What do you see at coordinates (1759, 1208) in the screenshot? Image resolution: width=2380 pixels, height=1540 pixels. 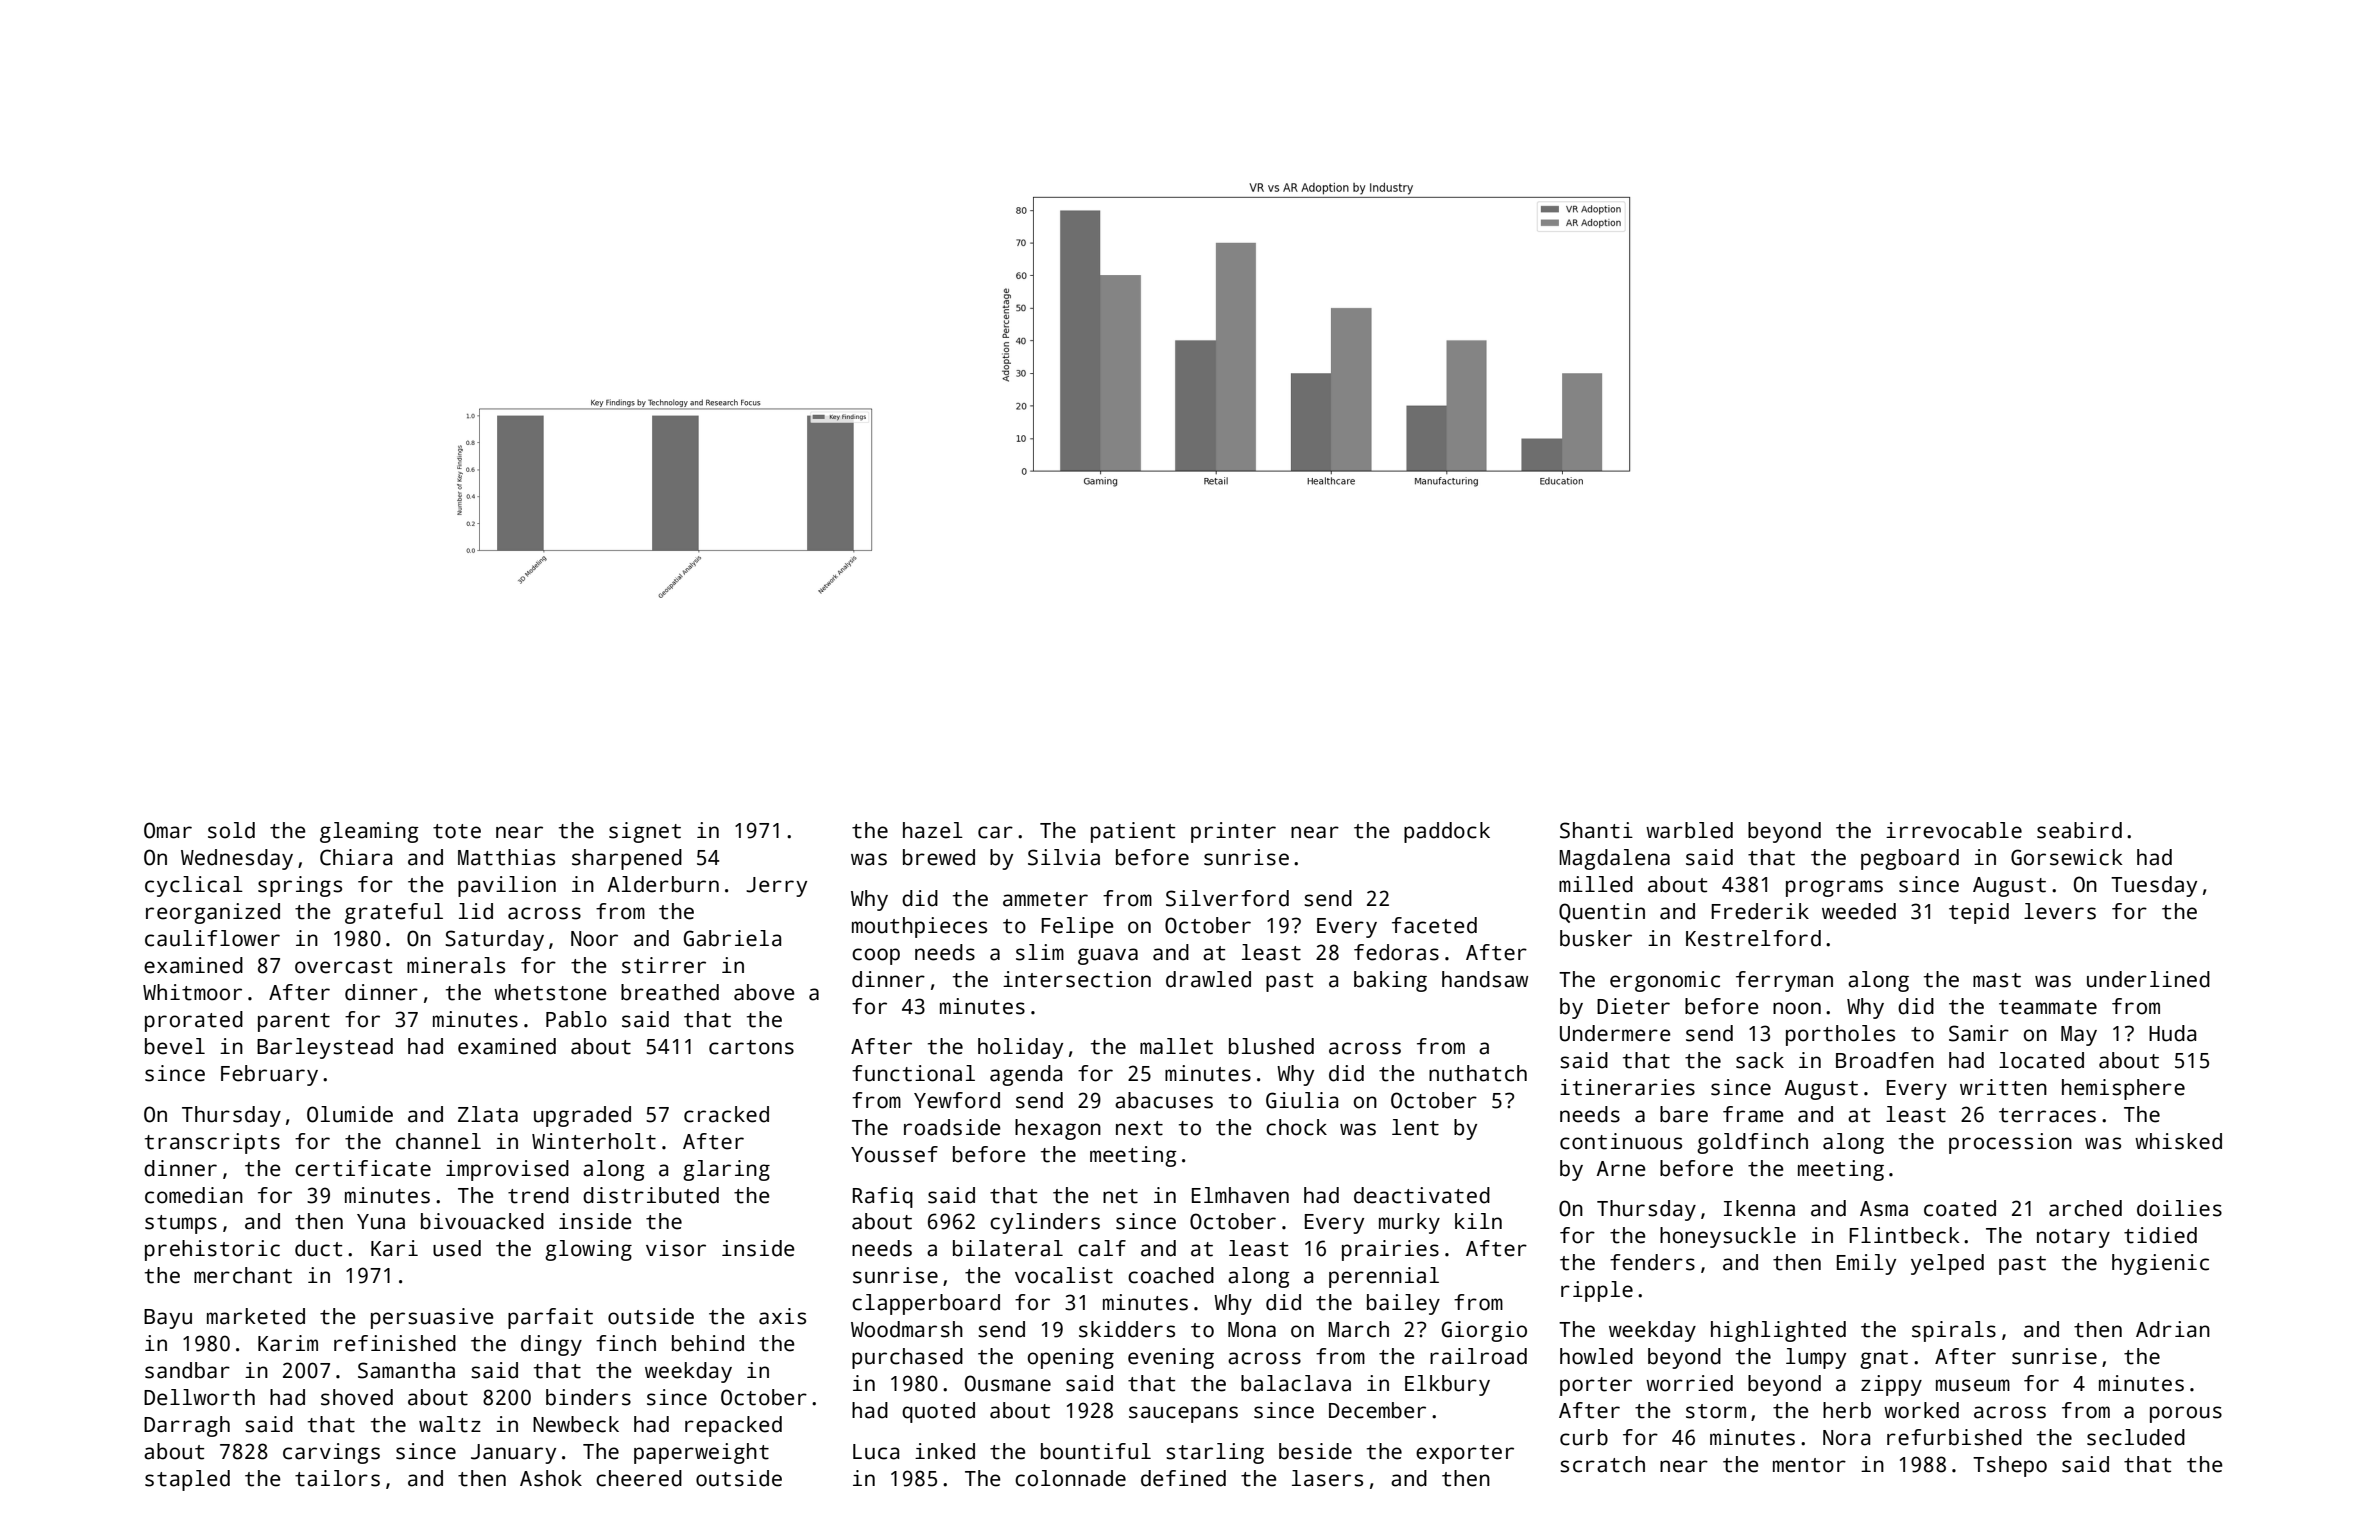 I see `Ikenna` at bounding box center [1759, 1208].
